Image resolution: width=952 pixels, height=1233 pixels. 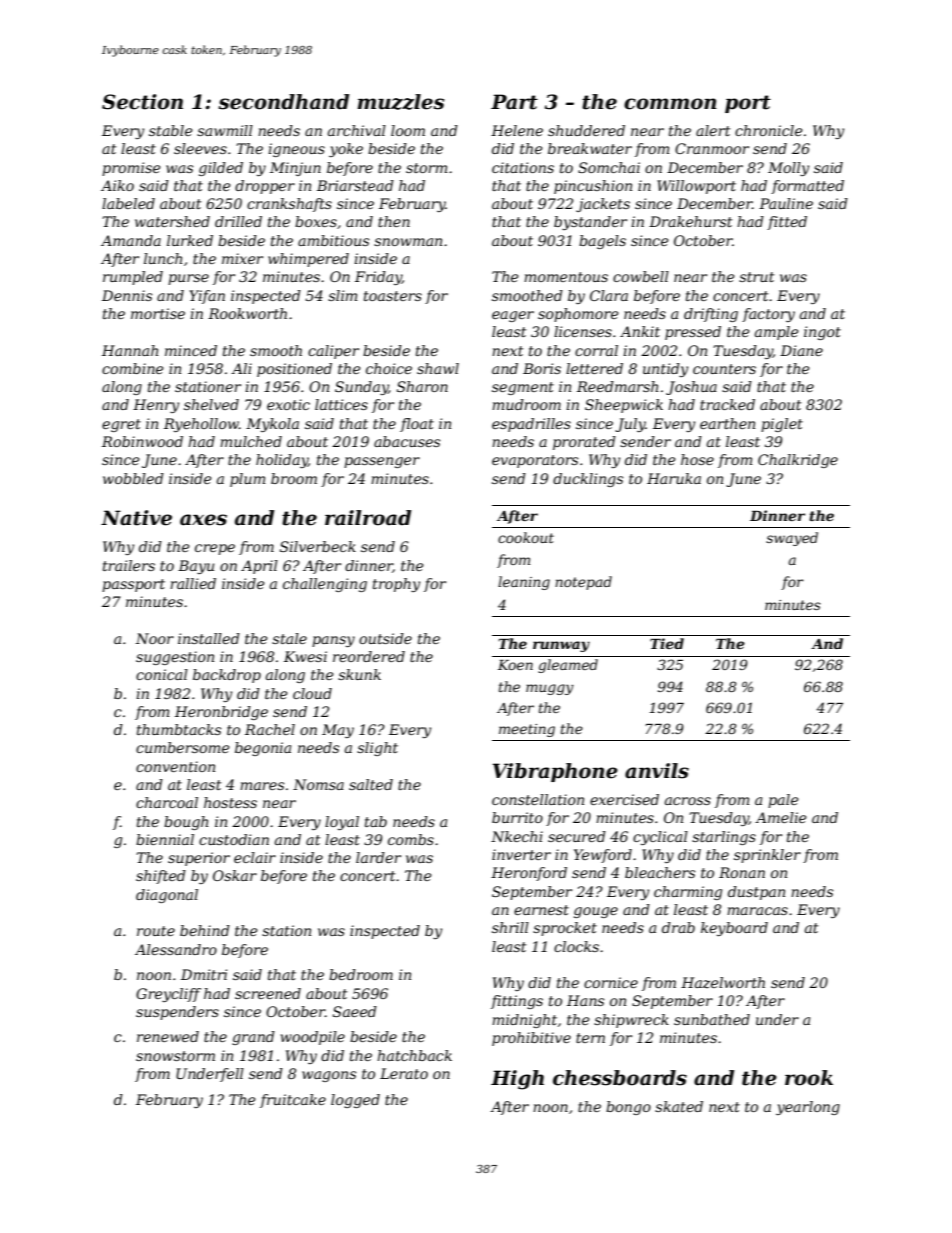 What do you see at coordinates (628, 1108) in the screenshot?
I see `bongo` at bounding box center [628, 1108].
